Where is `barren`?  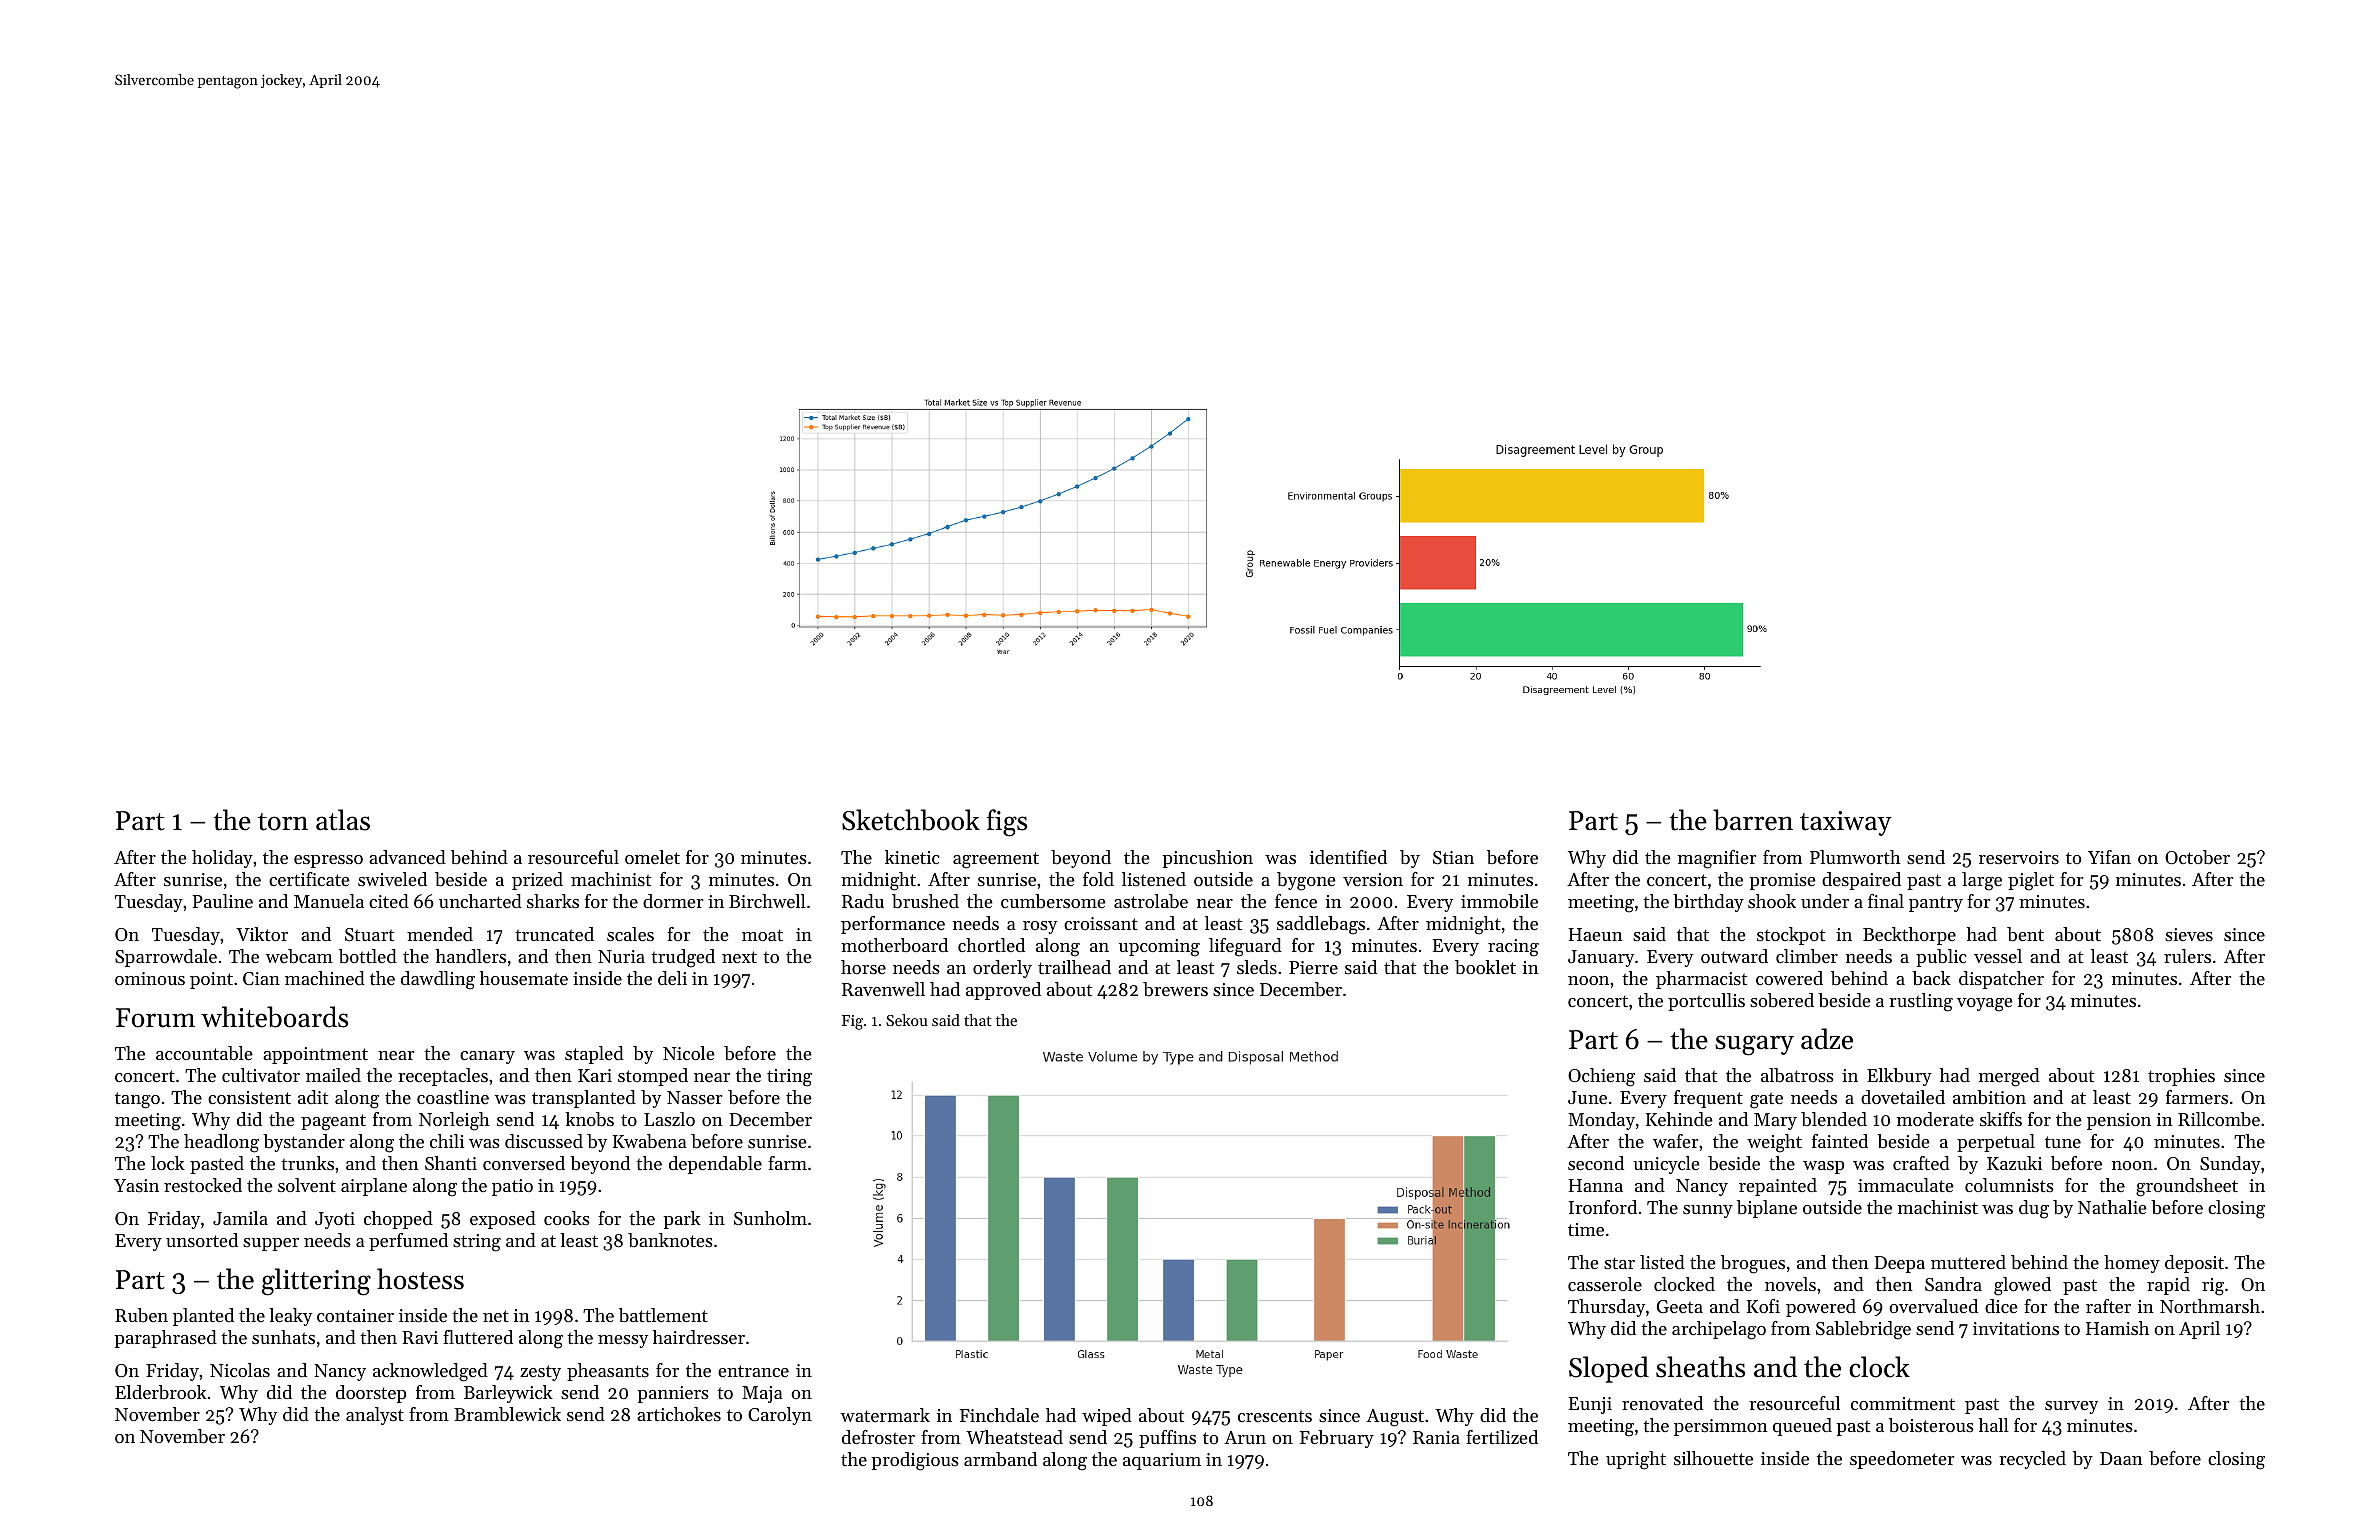 barren is located at coordinates (1753, 820).
